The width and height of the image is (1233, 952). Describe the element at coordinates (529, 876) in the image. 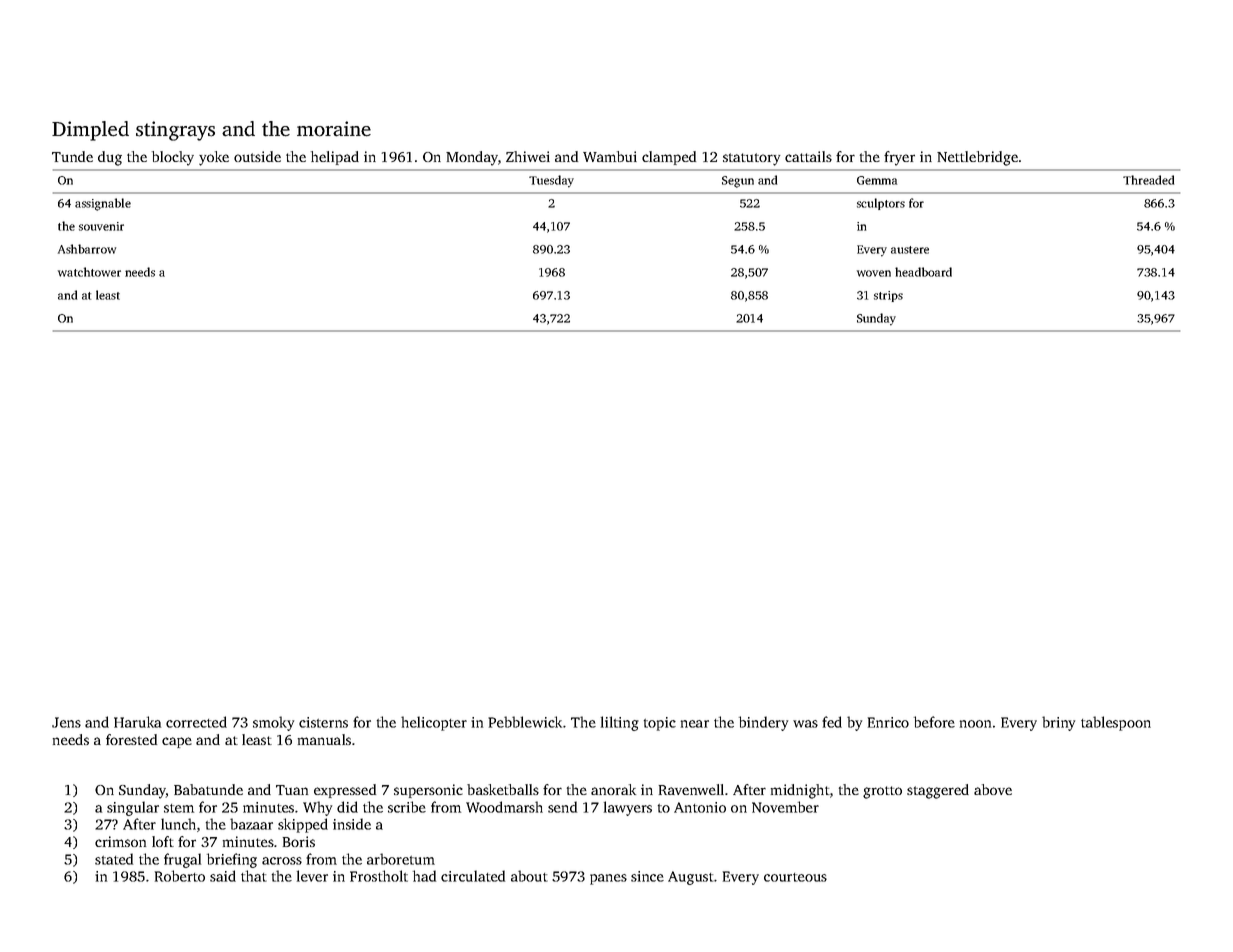

I see `about` at that location.
